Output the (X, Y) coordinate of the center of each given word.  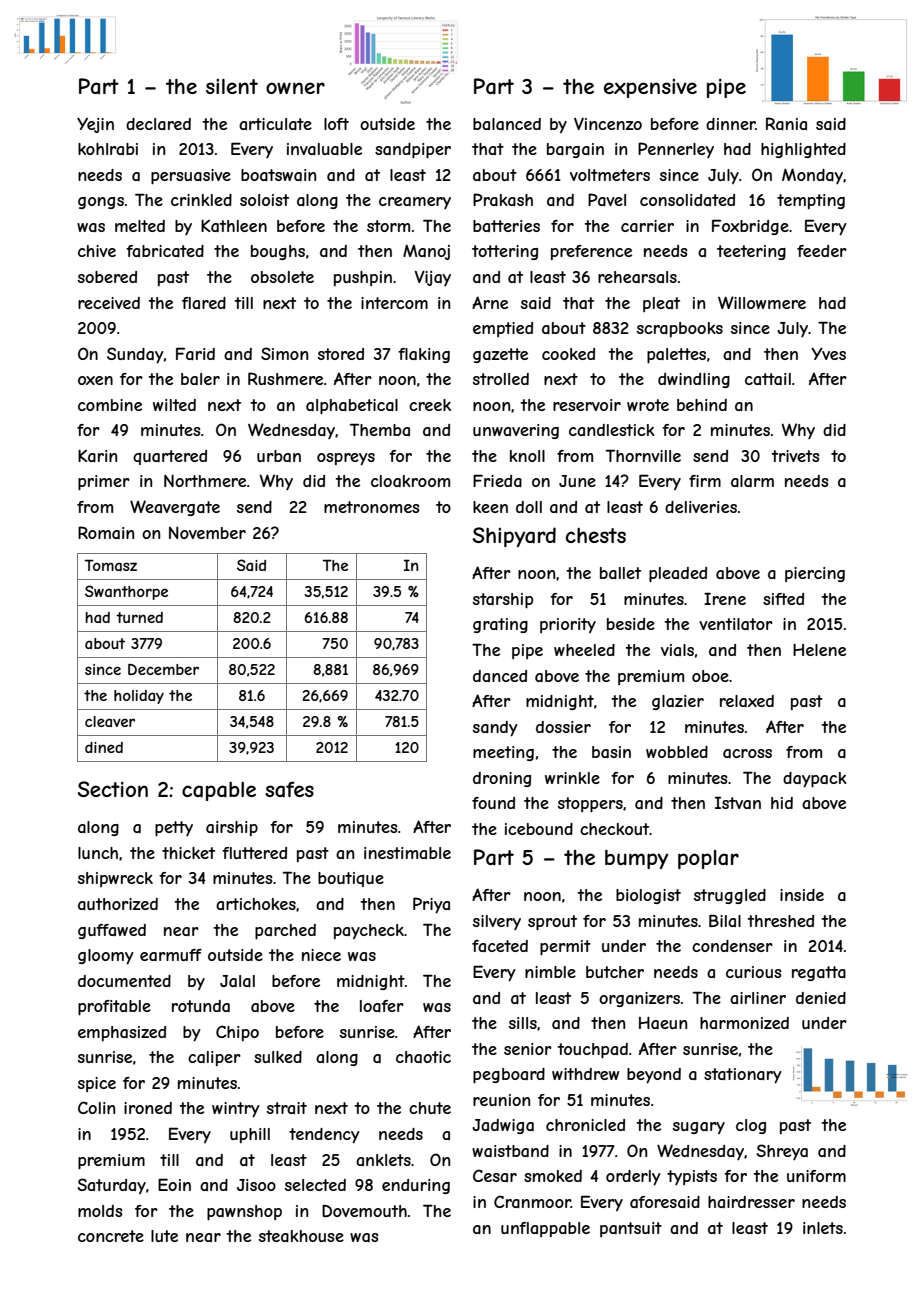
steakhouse (301, 1236)
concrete (111, 1236)
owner (295, 88)
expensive (650, 88)
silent (232, 86)
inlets (823, 1228)
